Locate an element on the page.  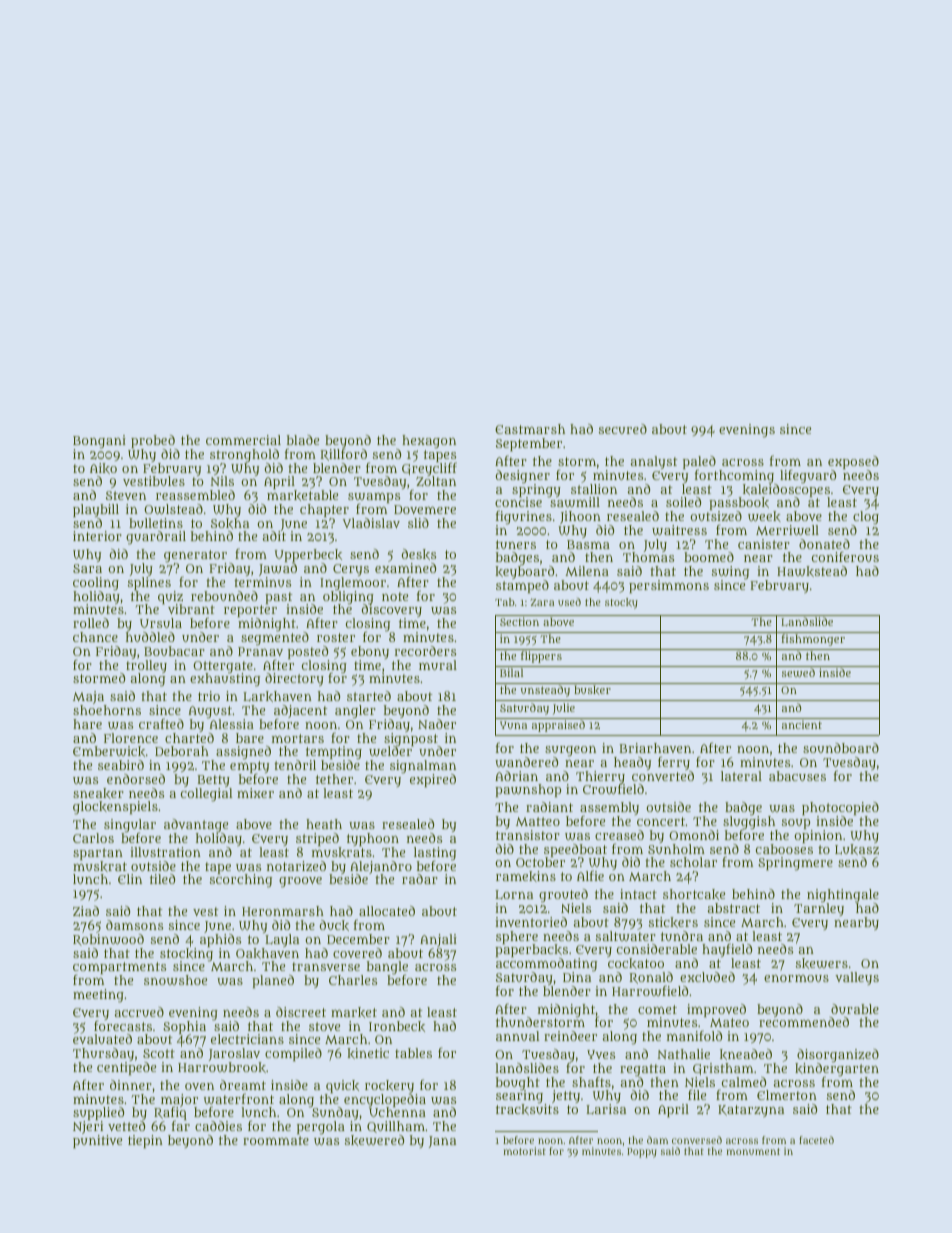
Eastmarsh is located at coordinates (530, 429).
